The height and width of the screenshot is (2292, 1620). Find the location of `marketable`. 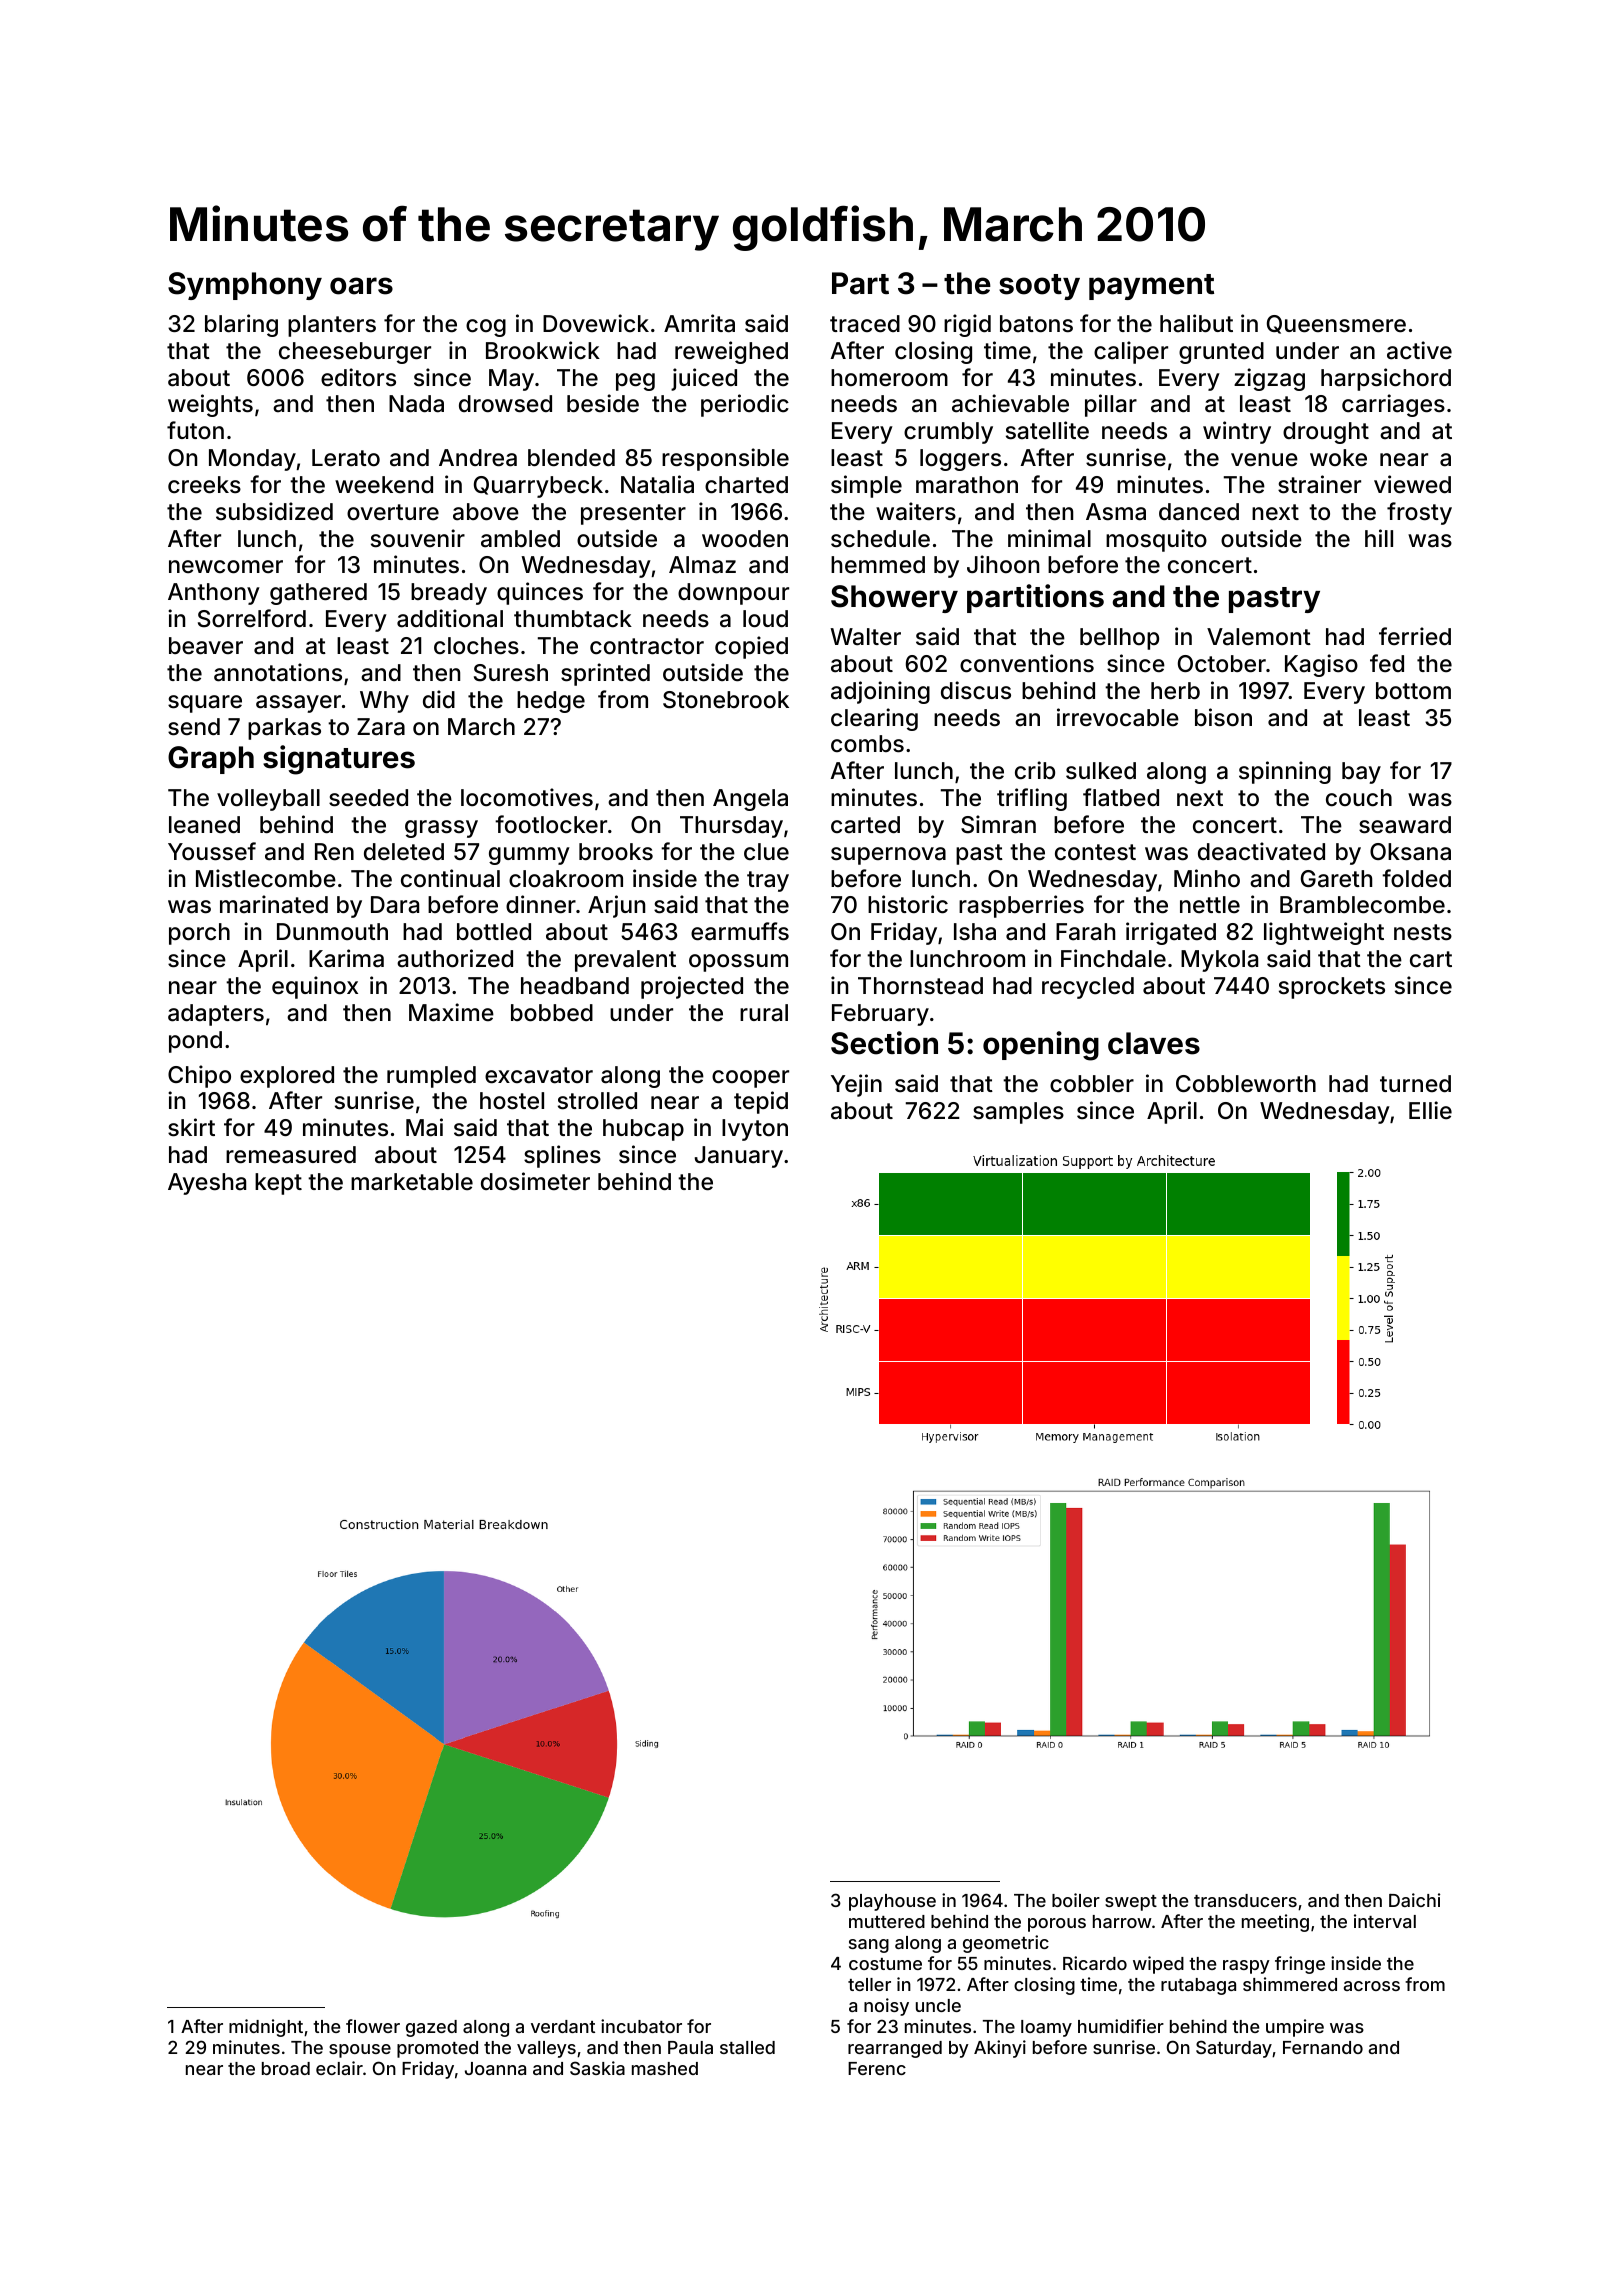

marketable is located at coordinates (412, 1182).
